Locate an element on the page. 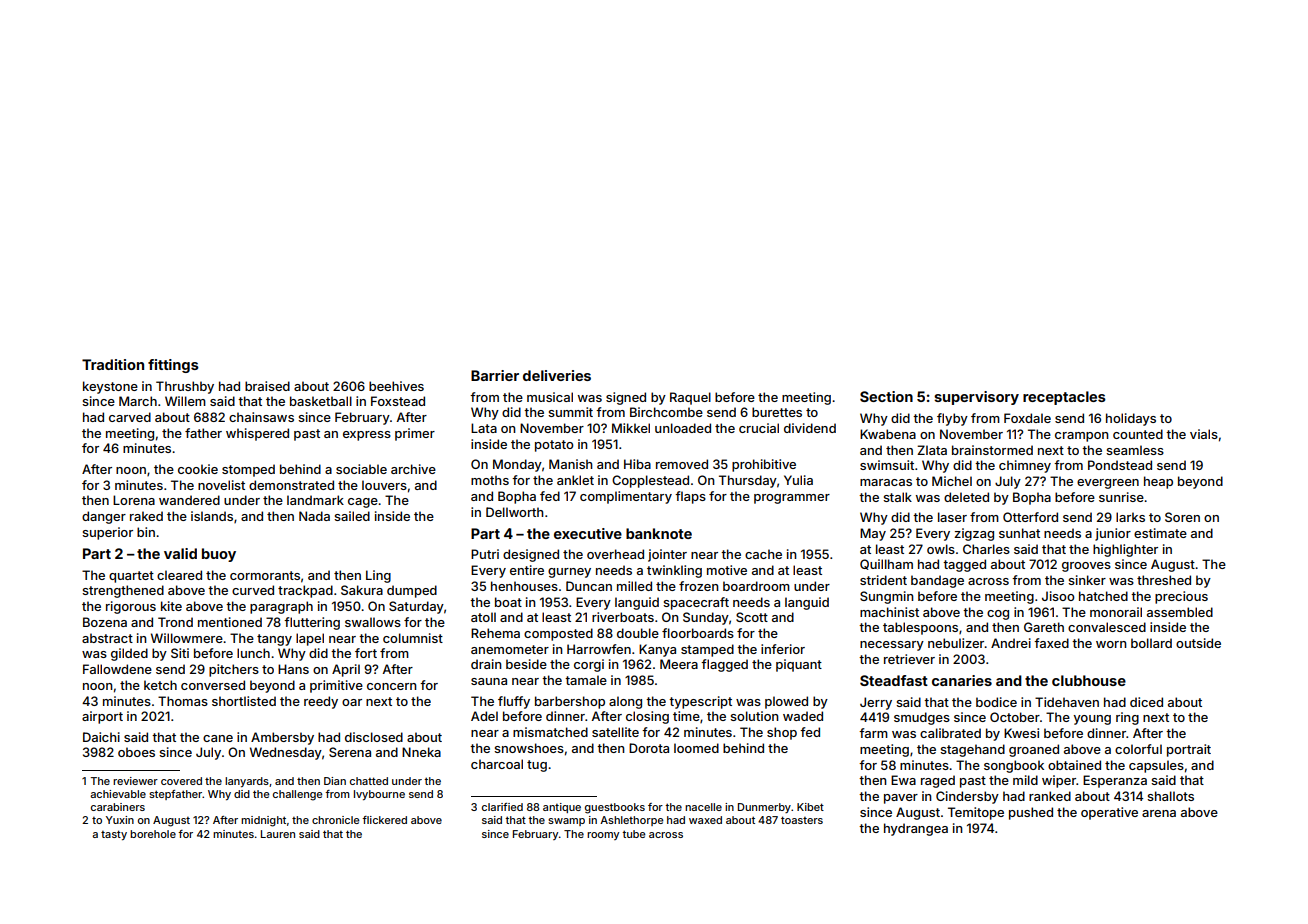 This image has height=924, width=1308. Section is located at coordinates (886, 396).
